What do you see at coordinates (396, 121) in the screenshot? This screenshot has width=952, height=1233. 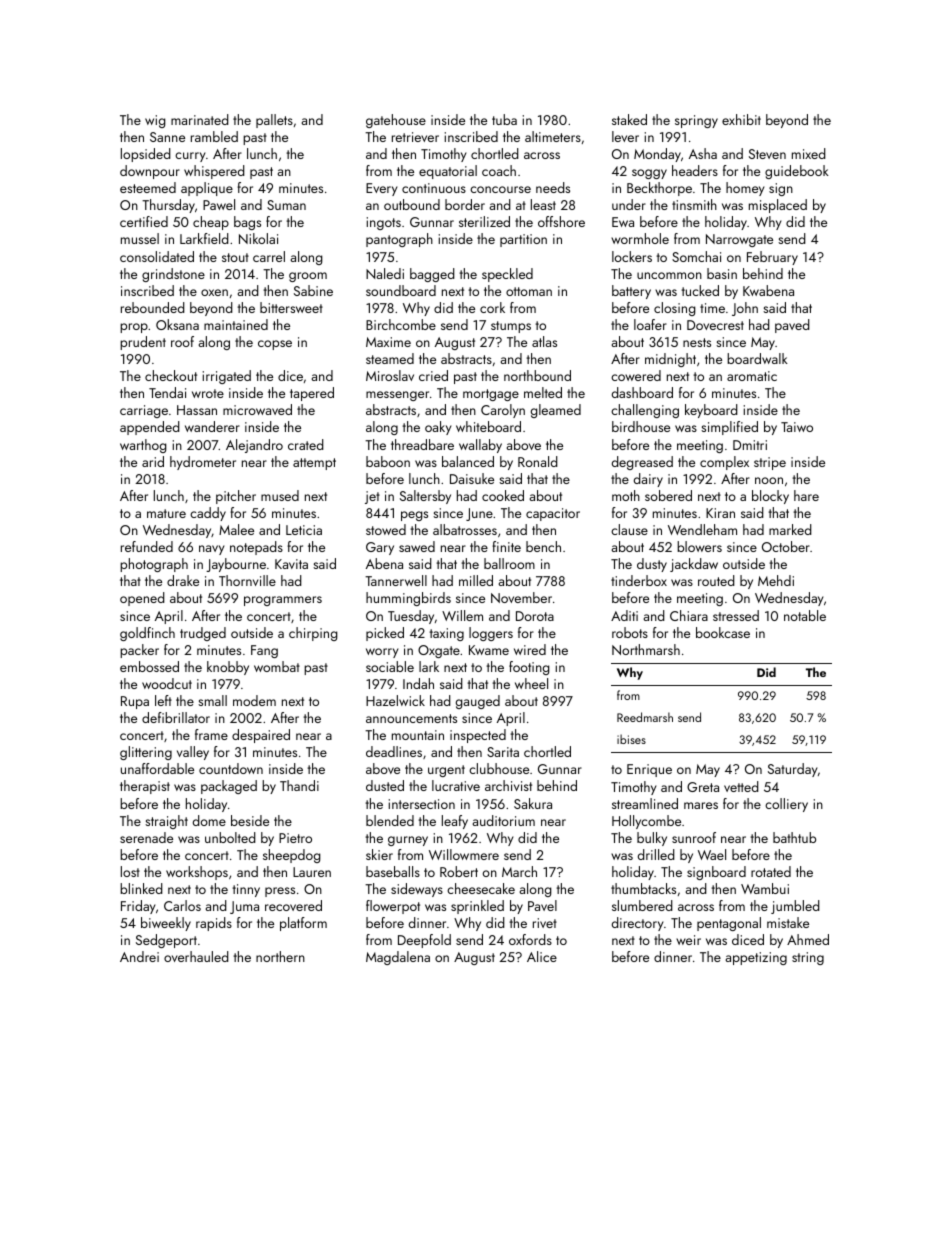 I see `gatehouse` at bounding box center [396, 121].
